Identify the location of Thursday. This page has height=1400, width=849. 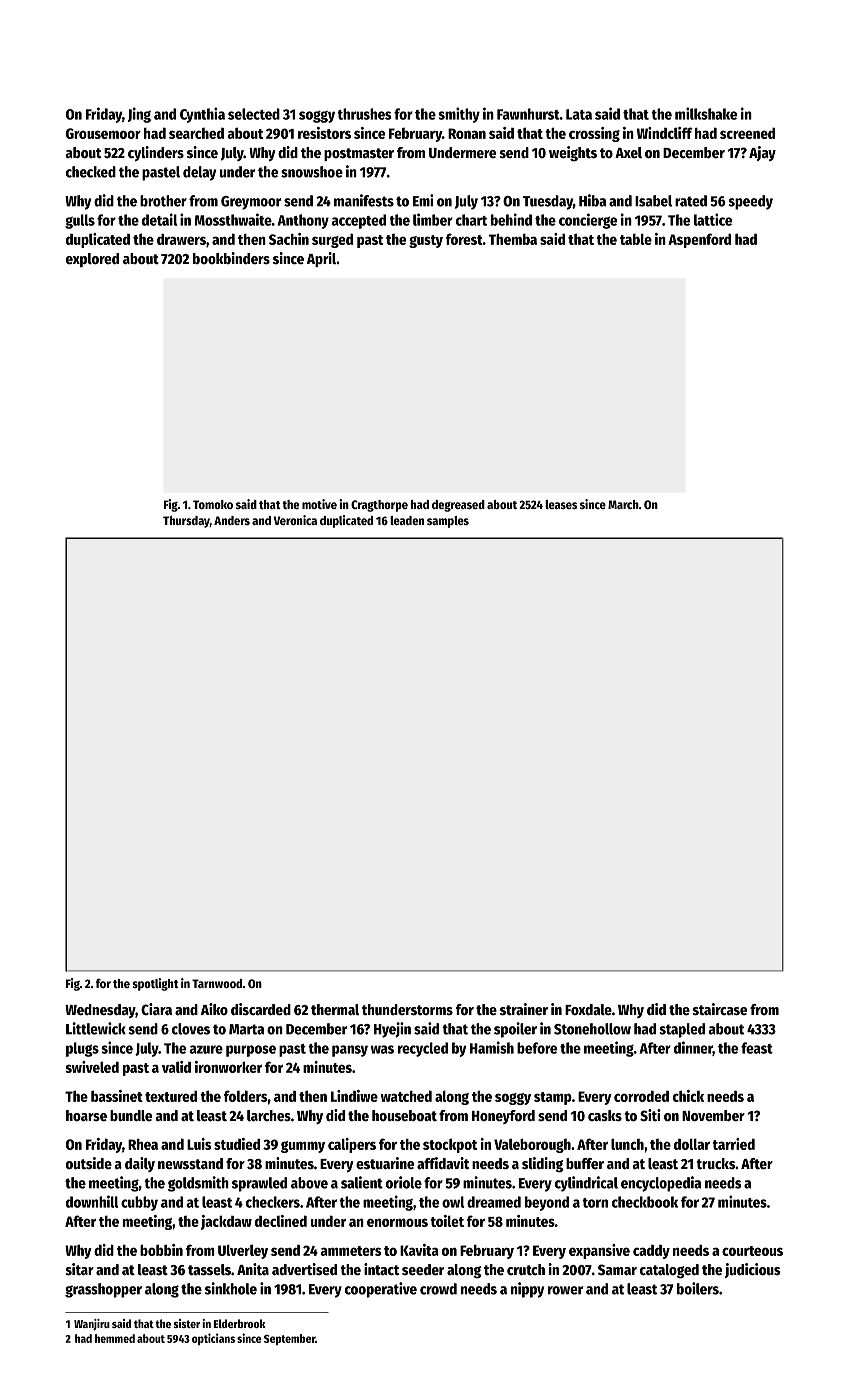
(186, 522).
